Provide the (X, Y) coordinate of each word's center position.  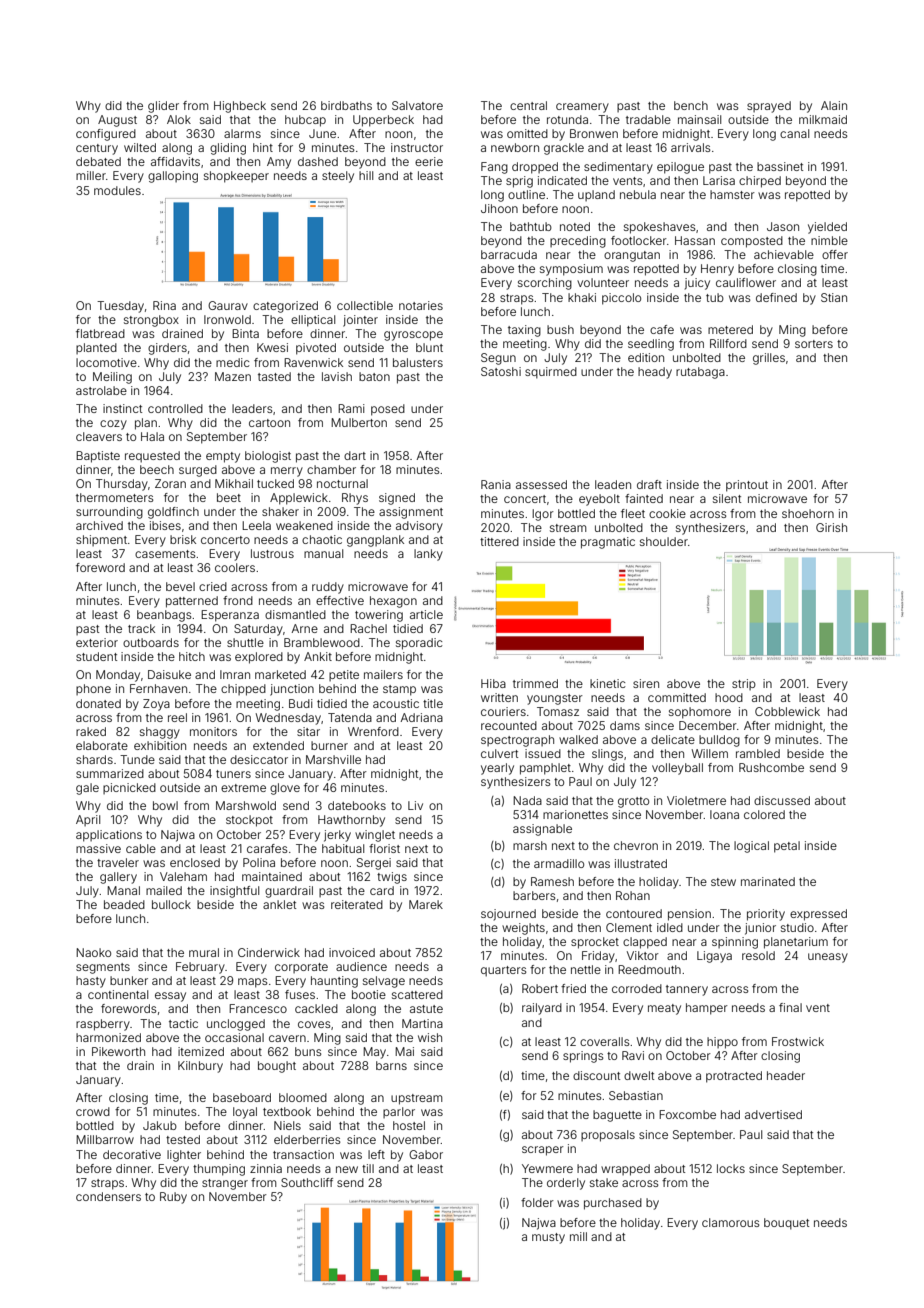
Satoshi (501, 371)
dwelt (639, 1075)
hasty (91, 982)
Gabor (426, 1154)
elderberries (307, 1139)
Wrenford (373, 731)
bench (691, 105)
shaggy (160, 733)
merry (287, 472)
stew (723, 882)
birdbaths (346, 105)
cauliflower (746, 282)
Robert (540, 988)
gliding (228, 149)
